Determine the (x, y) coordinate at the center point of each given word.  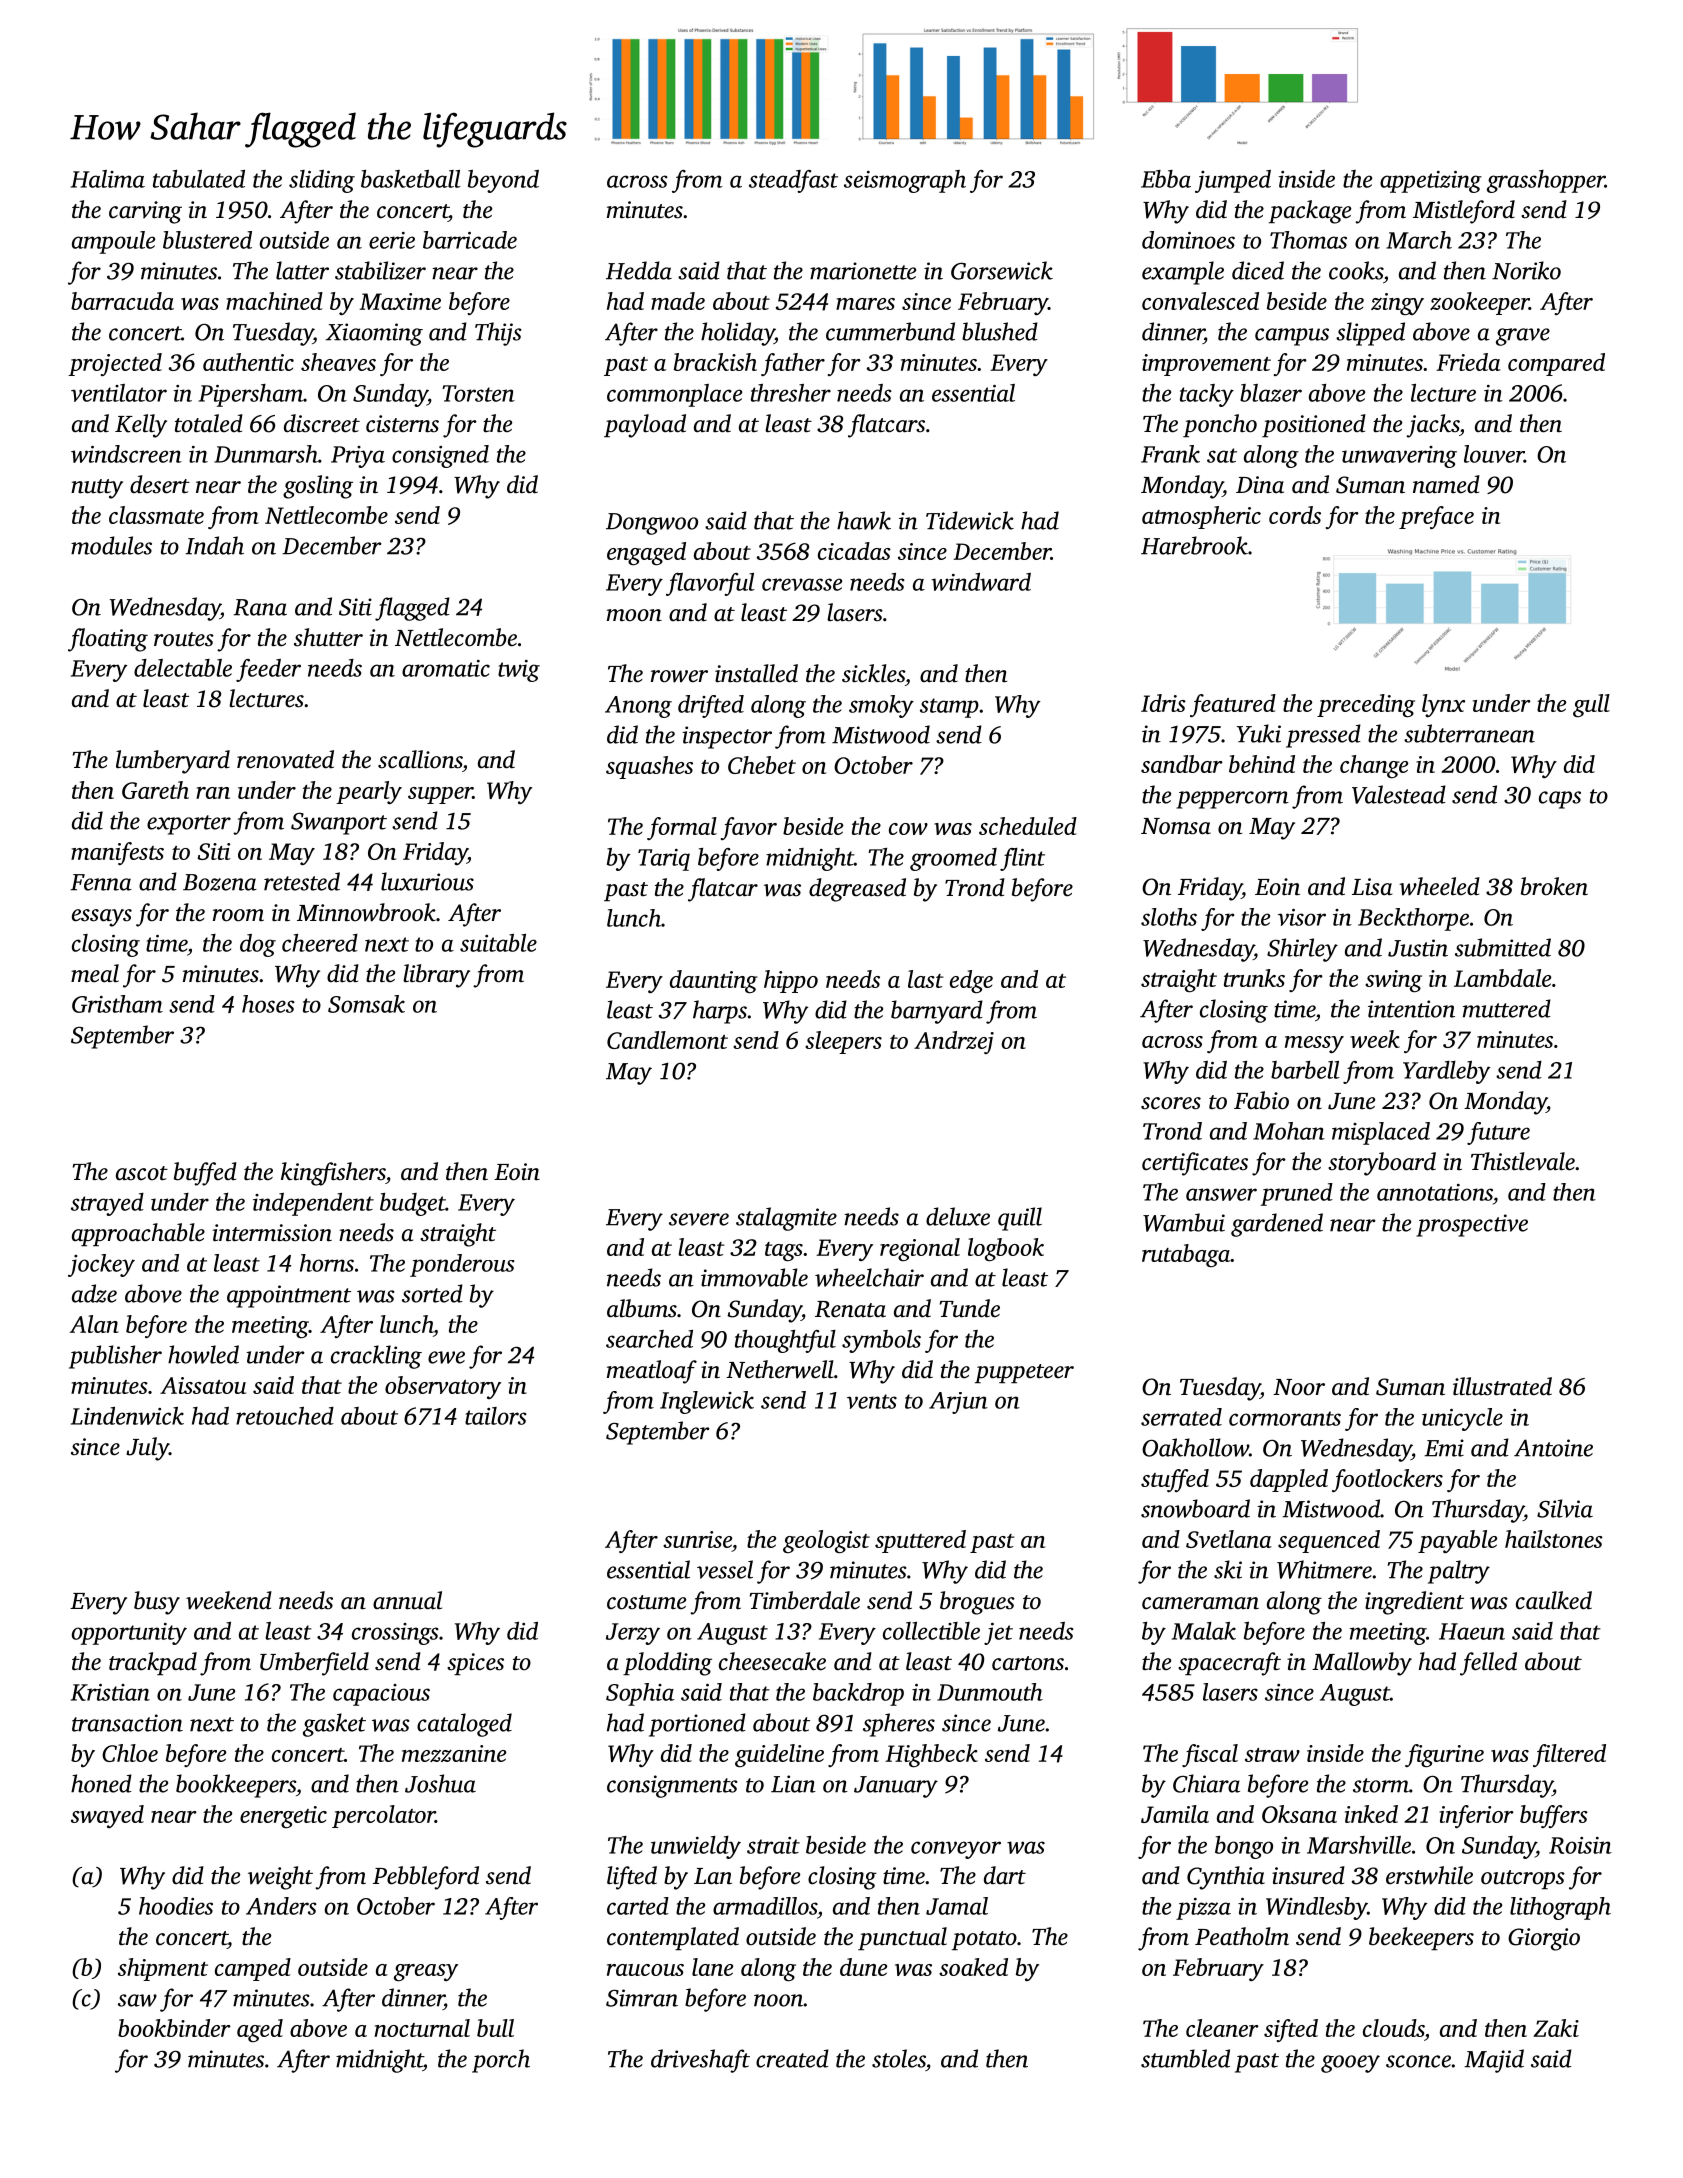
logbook (1006, 1249)
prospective (1472, 1225)
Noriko (1526, 270)
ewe (446, 1357)
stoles (899, 2058)
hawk (864, 520)
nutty (97, 489)
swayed (107, 1816)
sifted (1291, 2030)
